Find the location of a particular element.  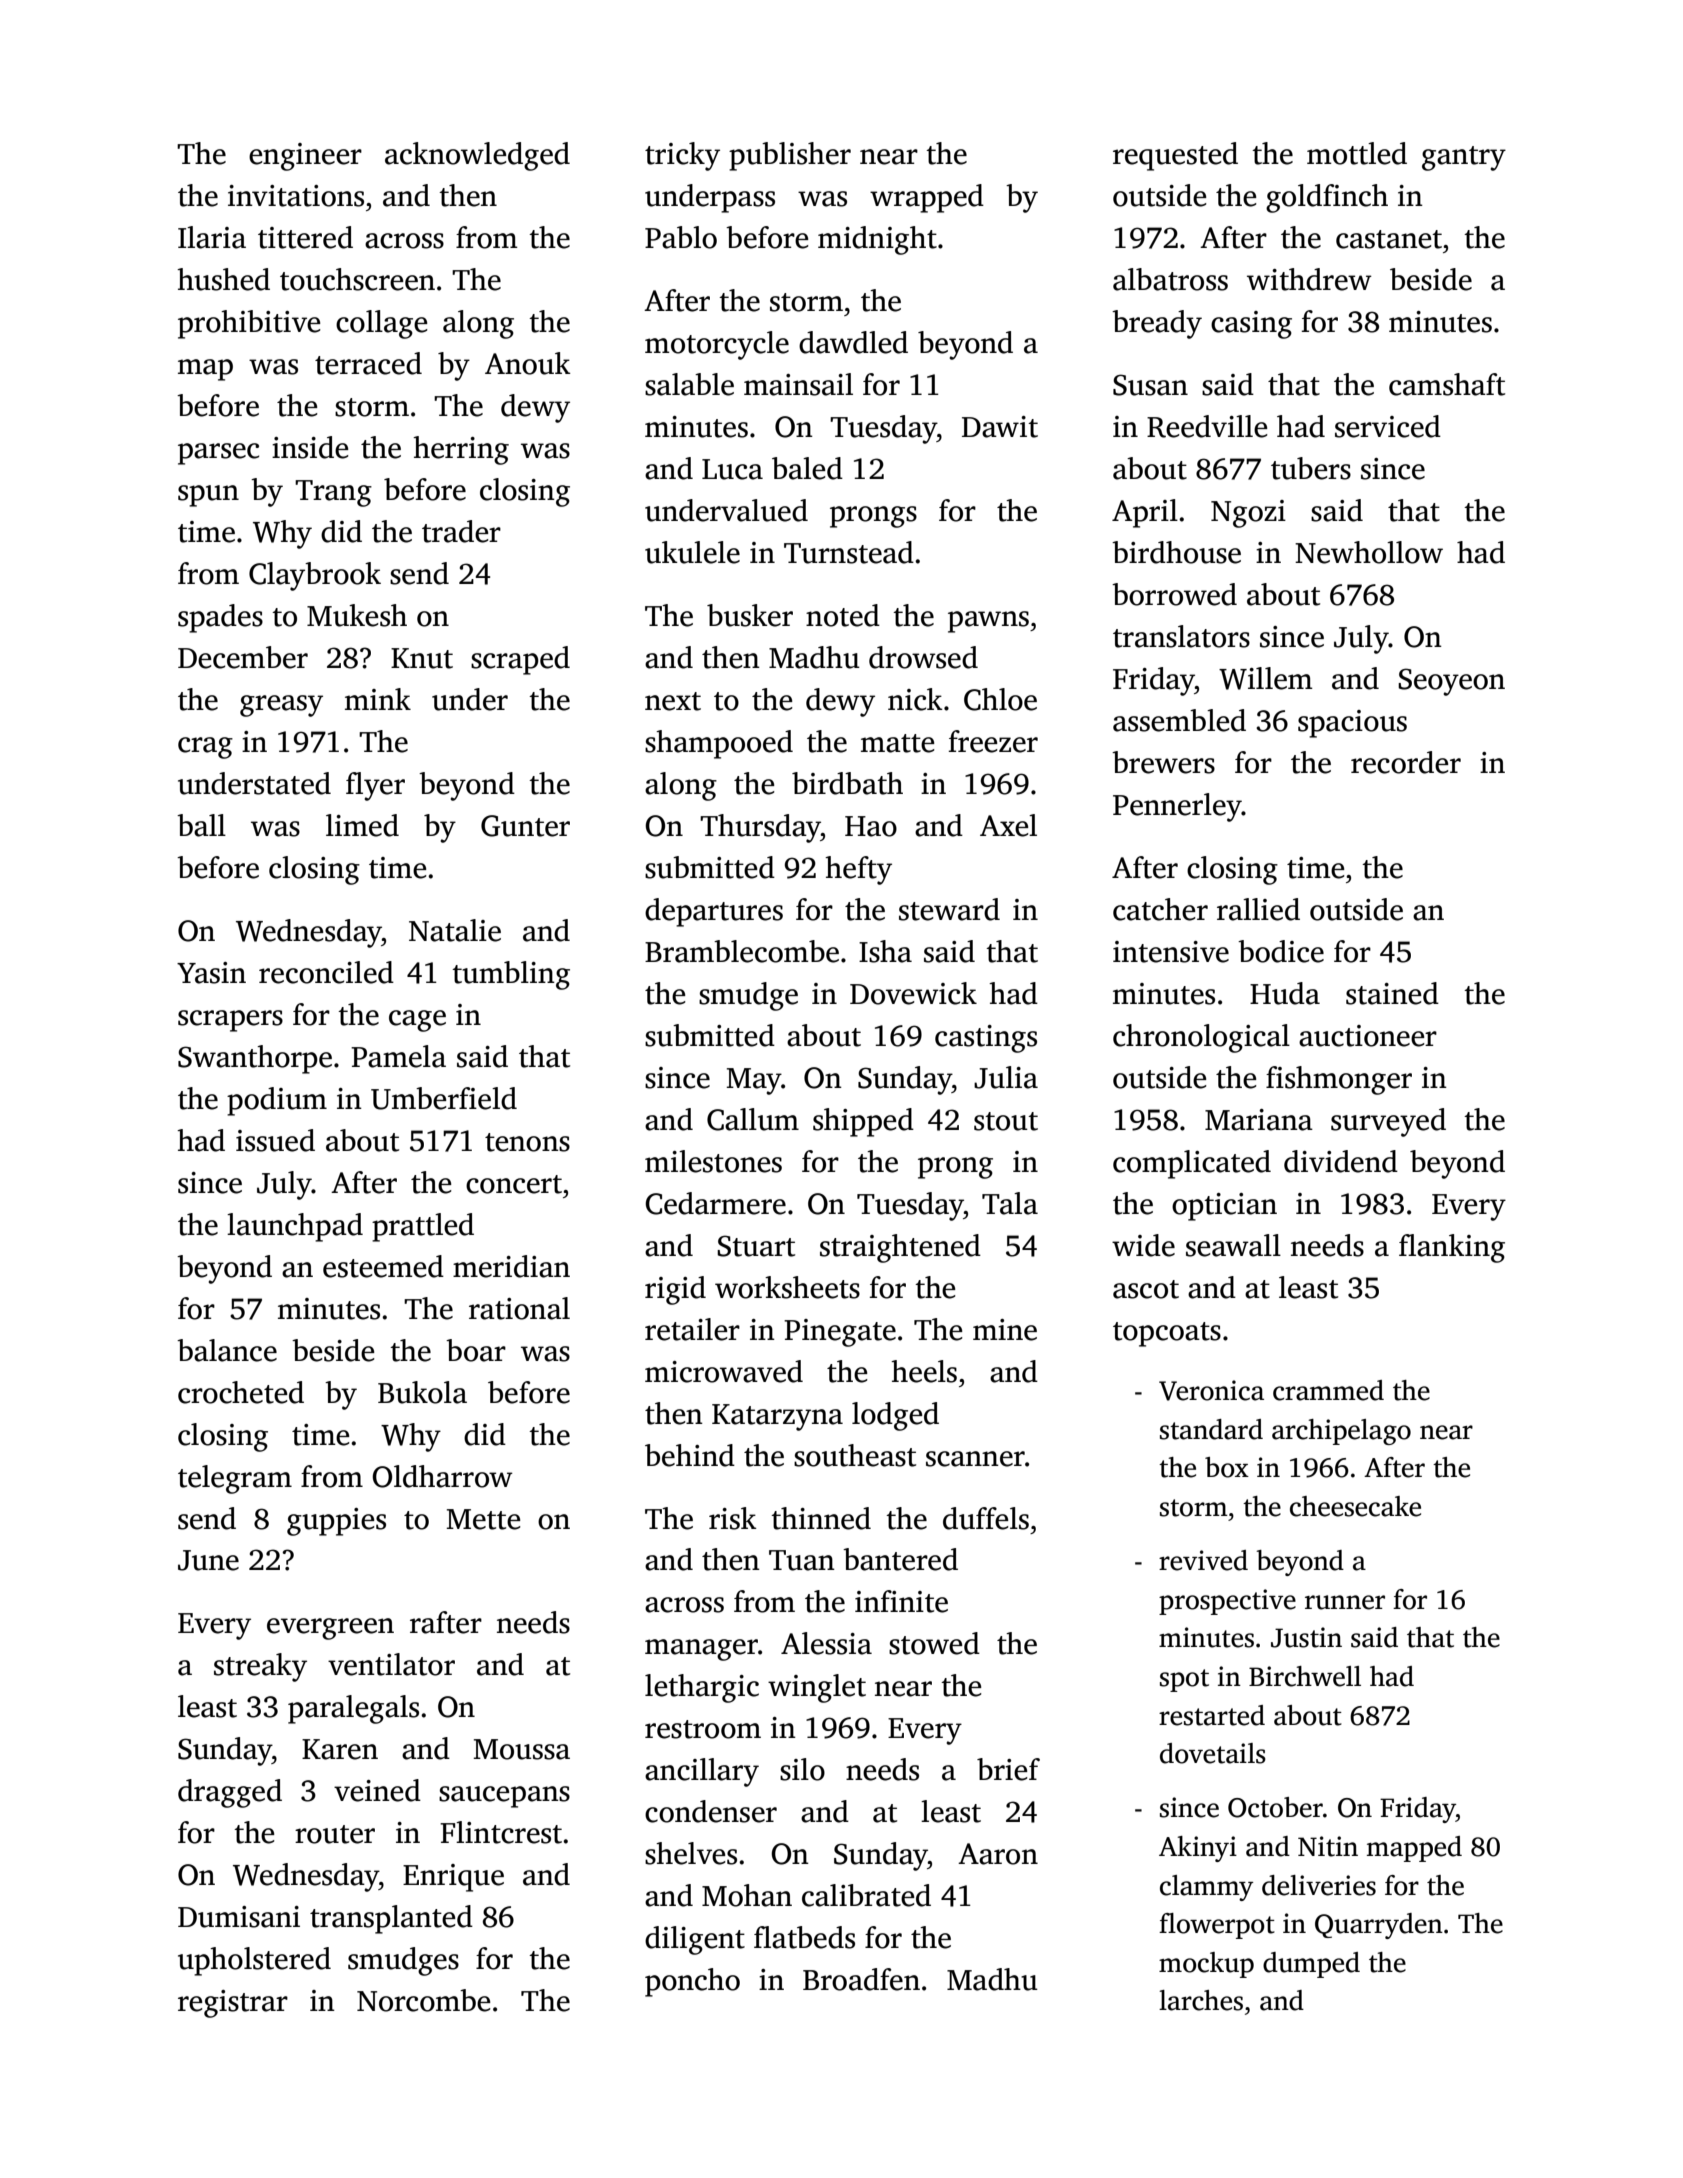

registrar is located at coordinates (233, 2004).
